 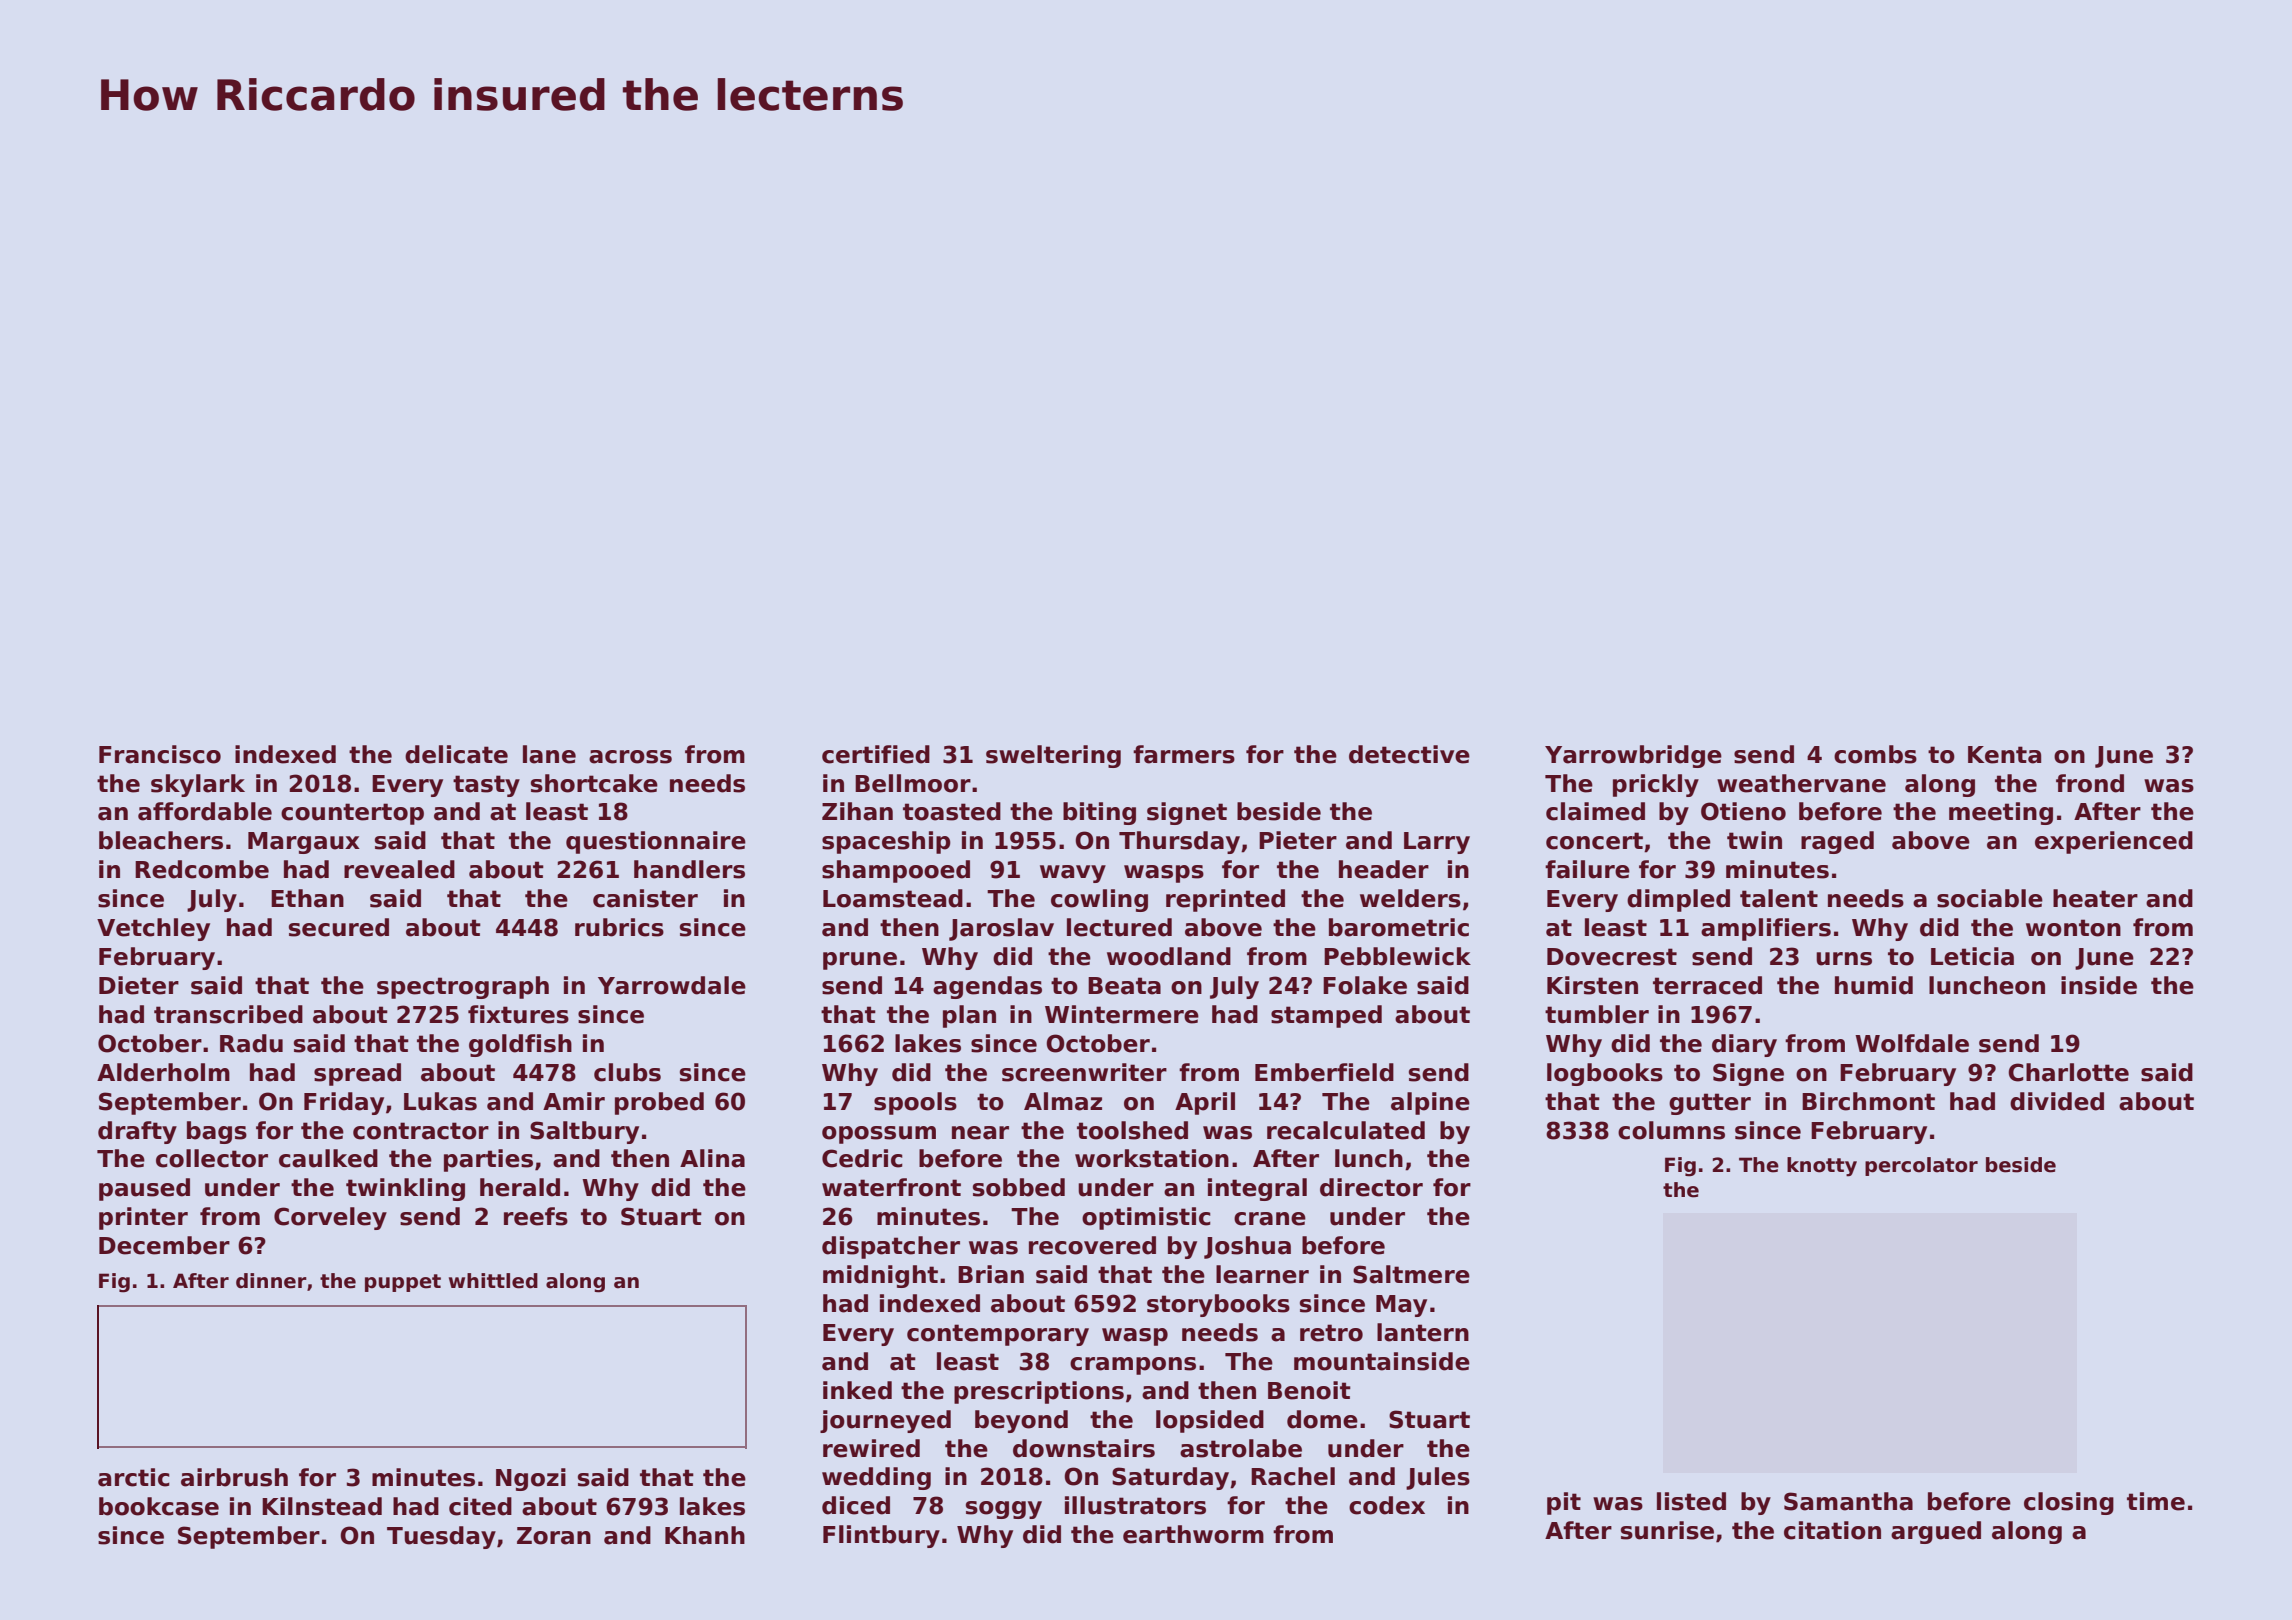 What do you see at coordinates (1146, 1218) in the screenshot?
I see `optimistic` at bounding box center [1146, 1218].
